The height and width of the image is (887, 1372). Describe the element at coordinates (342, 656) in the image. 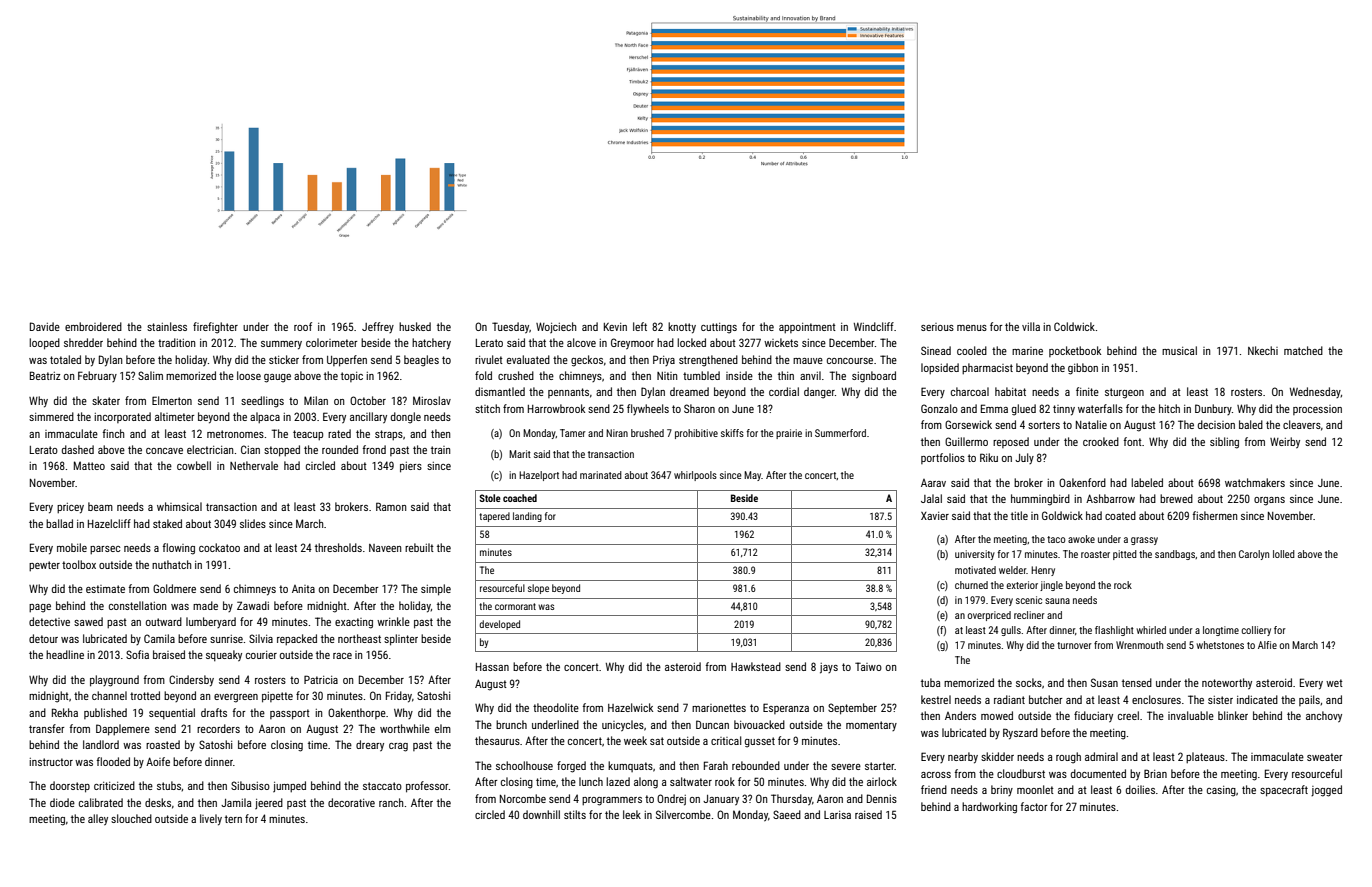

I see `race` at that location.
